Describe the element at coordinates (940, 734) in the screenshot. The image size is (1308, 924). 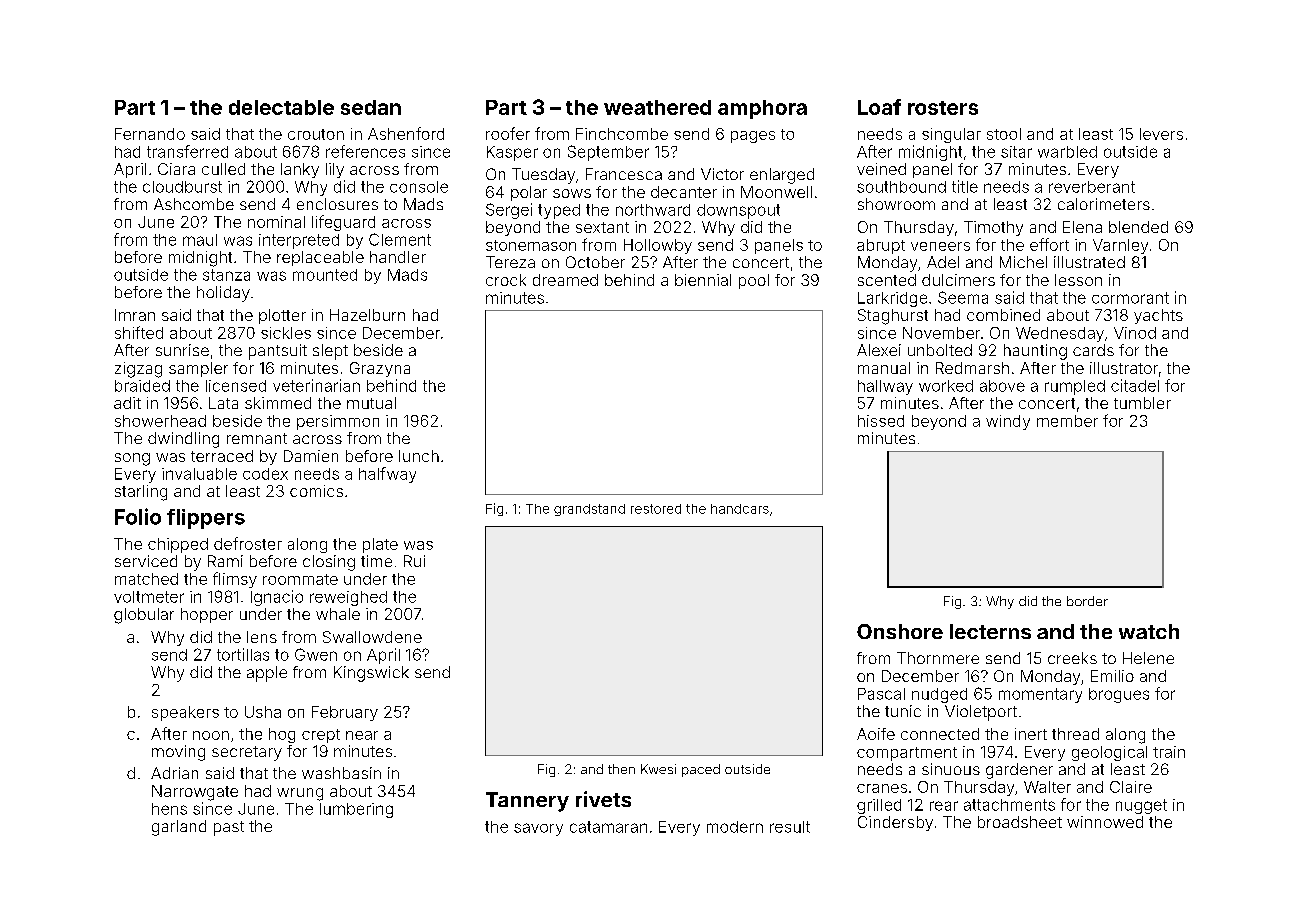
I see `connected` at that location.
